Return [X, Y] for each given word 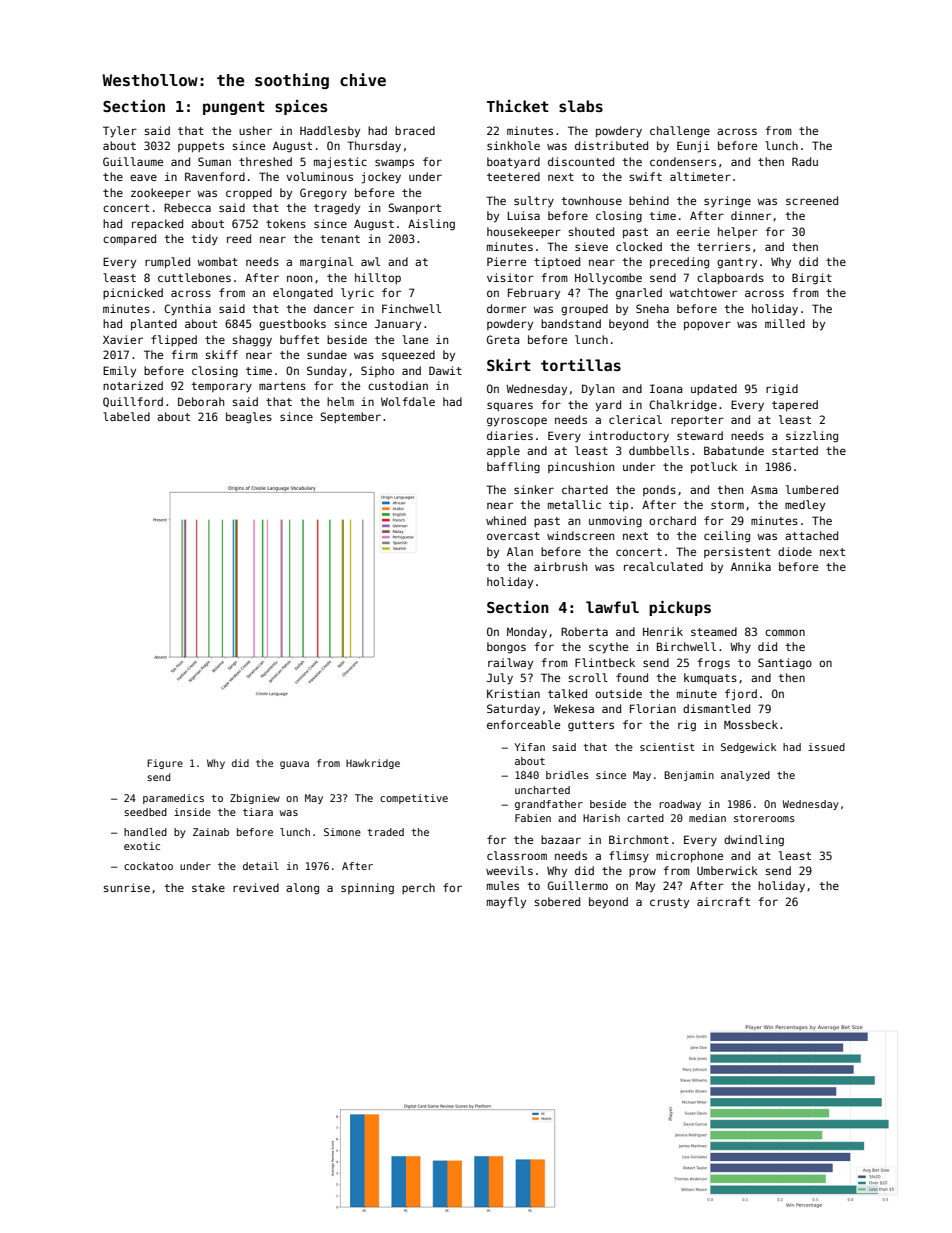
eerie [693, 231]
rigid [782, 390]
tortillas [581, 365]
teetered [513, 176]
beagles [249, 418]
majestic [340, 163]
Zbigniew [255, 799]
